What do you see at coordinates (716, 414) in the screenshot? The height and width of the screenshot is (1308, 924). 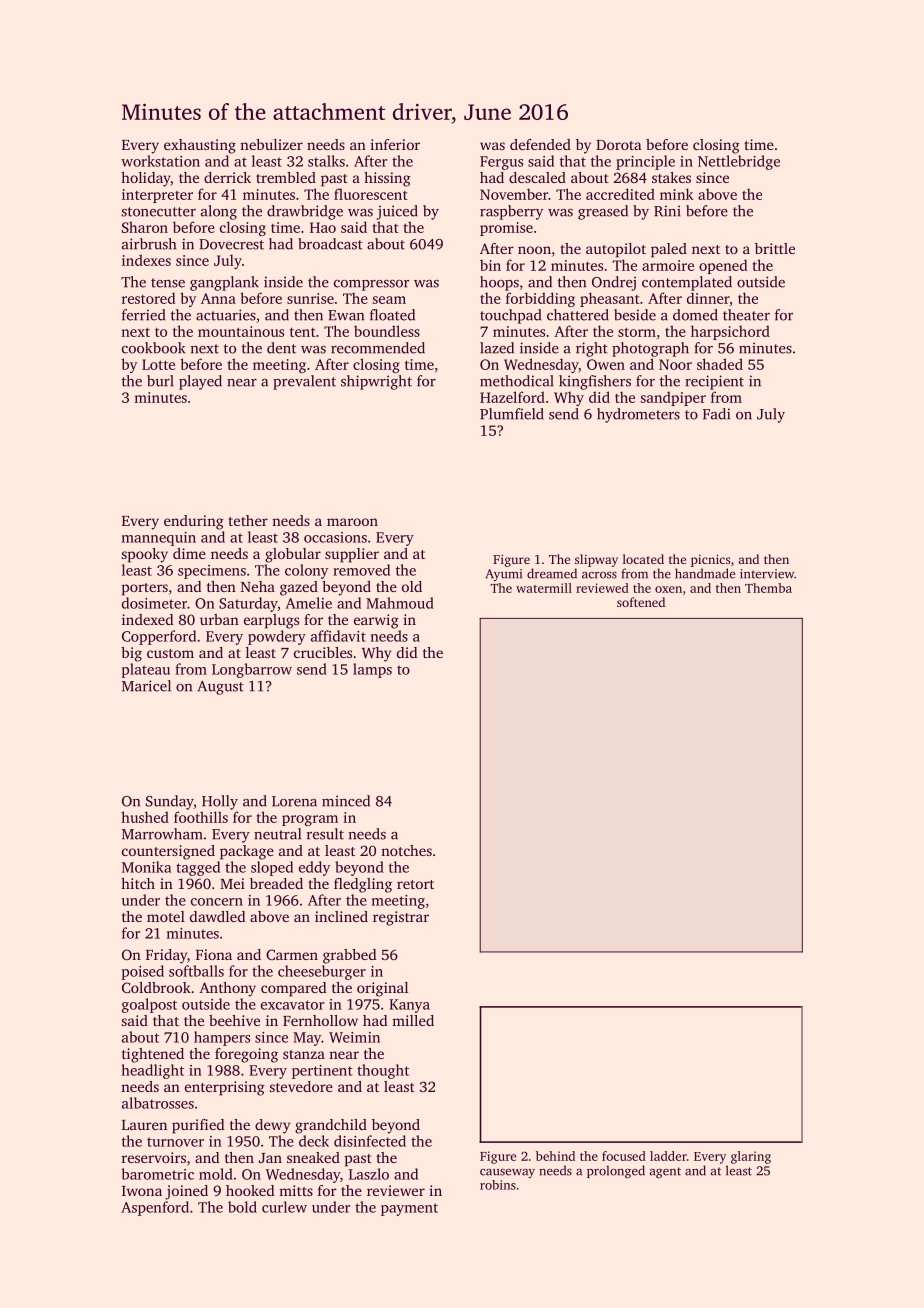 I see `Fadi` at bounding box center [716, 414].
